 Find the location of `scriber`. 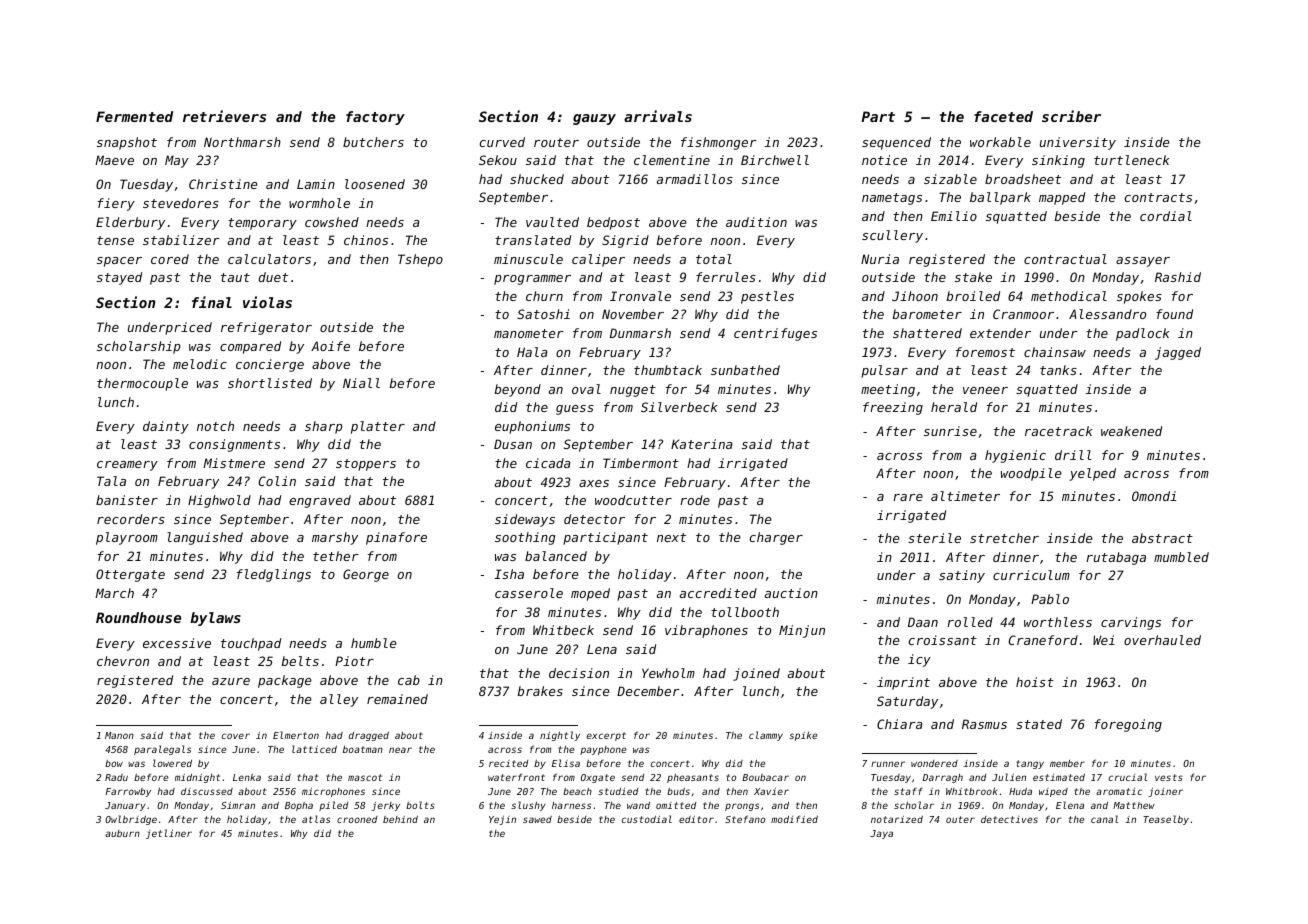

scriber is located at coordinates (1071, 116).
